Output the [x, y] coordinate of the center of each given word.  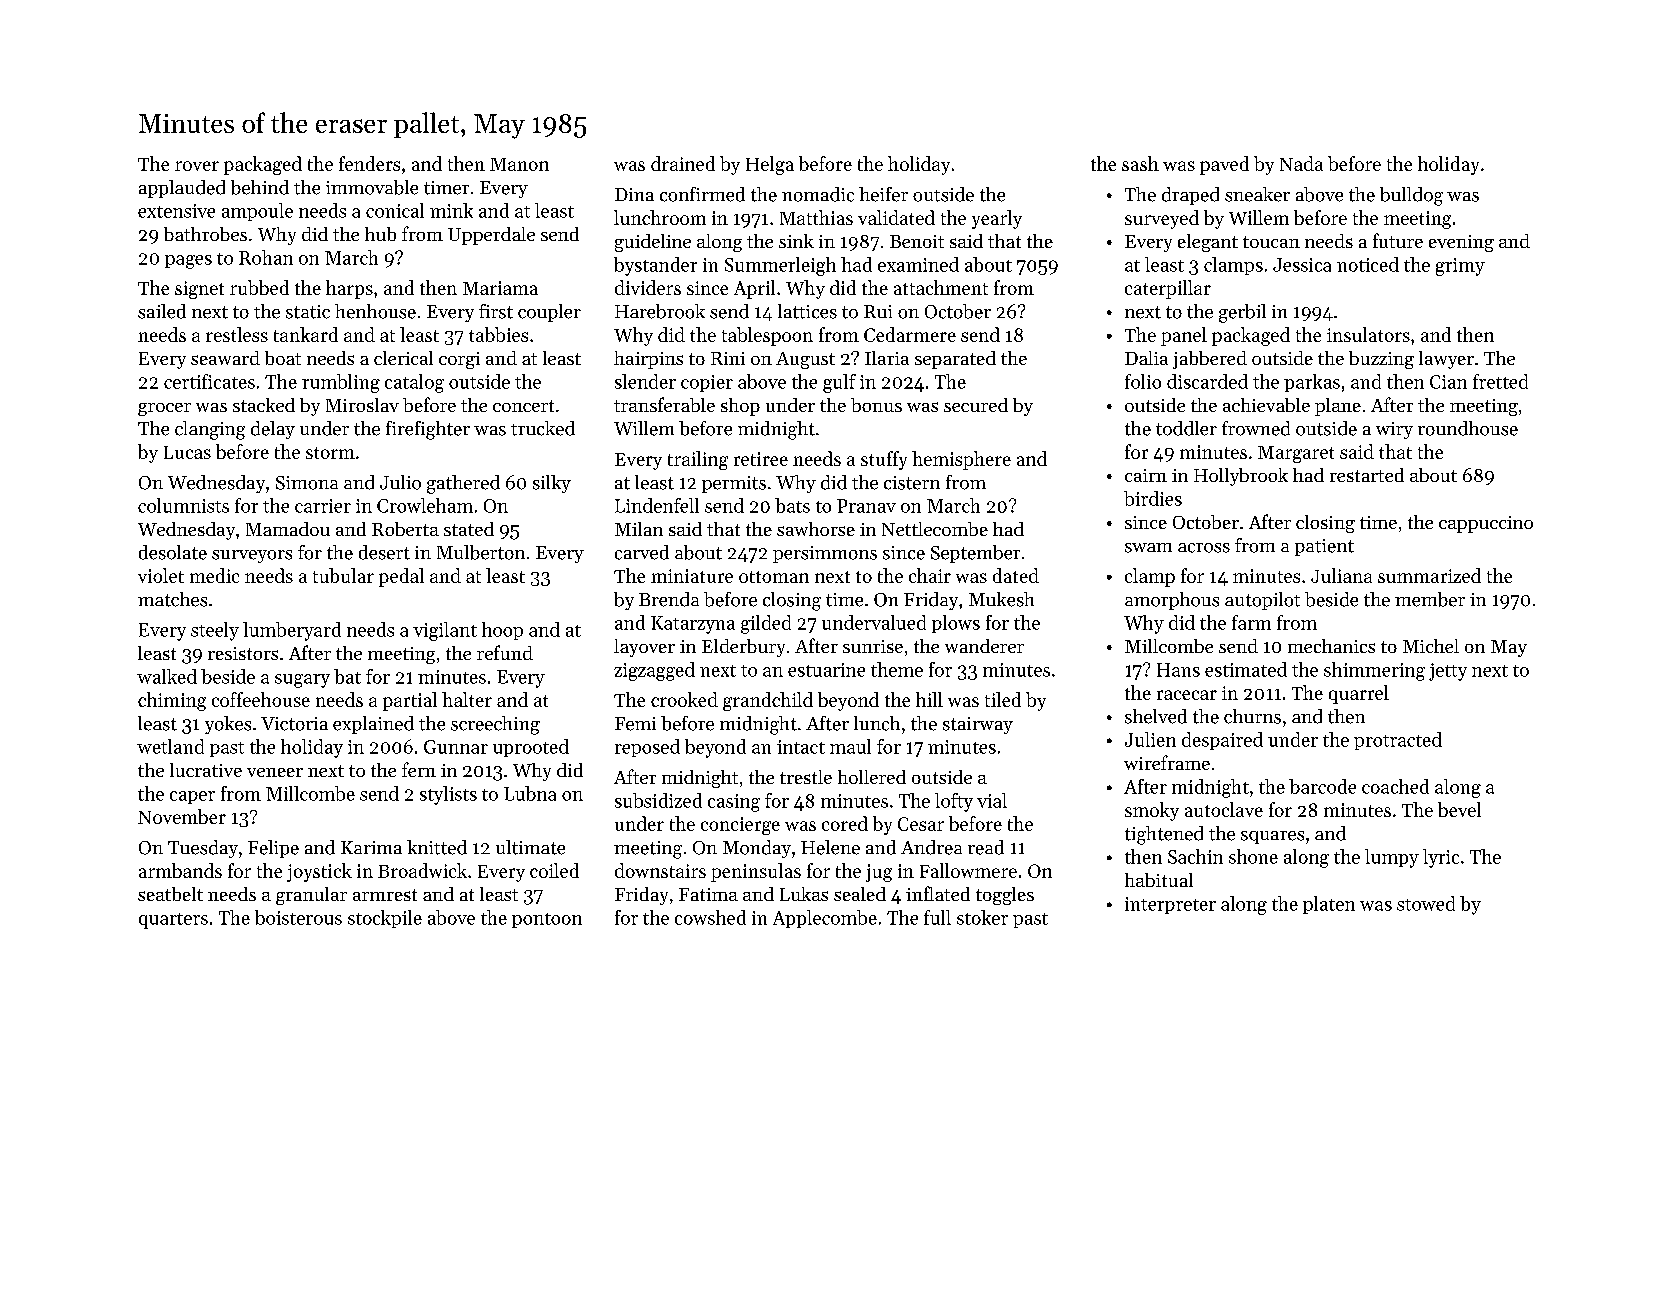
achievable [1266, 405]
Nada [1301, 163]
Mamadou [288, 529]
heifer [883, 194]
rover [197, 166]
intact [801, 747]
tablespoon [767, 336]
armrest [385, 895]
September [975, 554]
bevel [1459, 809]
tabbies [498, 334]
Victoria [294, 724]
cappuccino [1486, 524]
